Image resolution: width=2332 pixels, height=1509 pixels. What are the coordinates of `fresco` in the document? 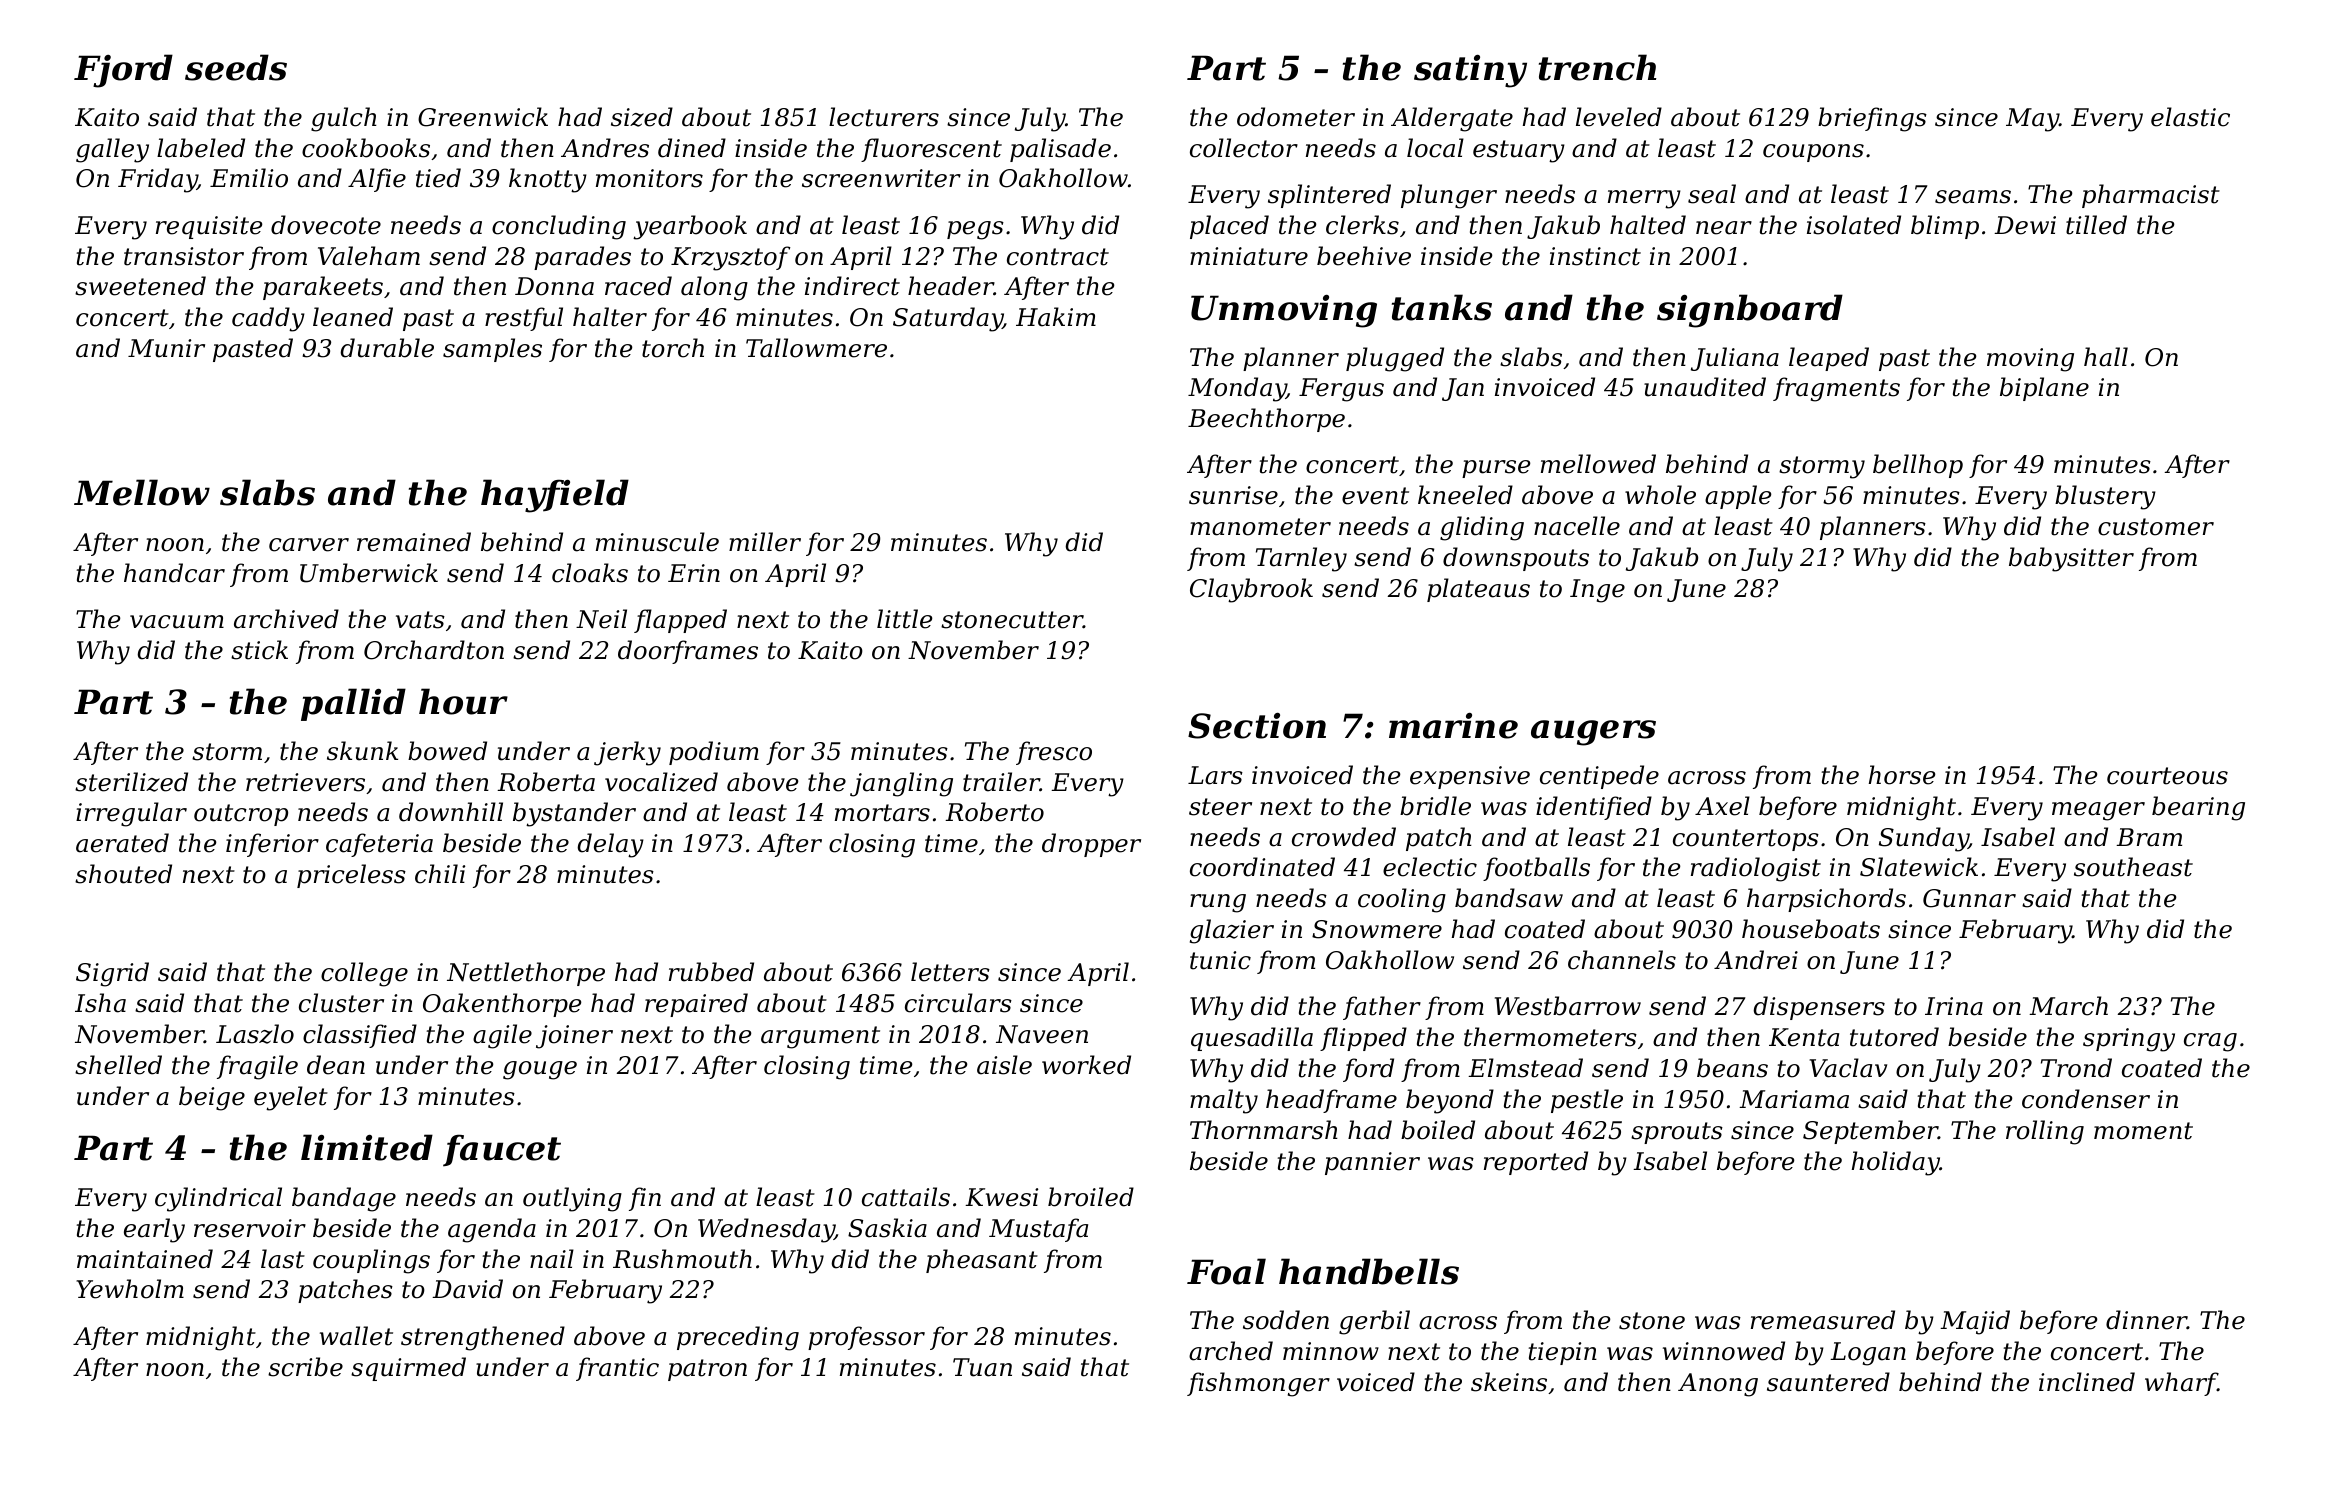 It's located at (1054, 753).
